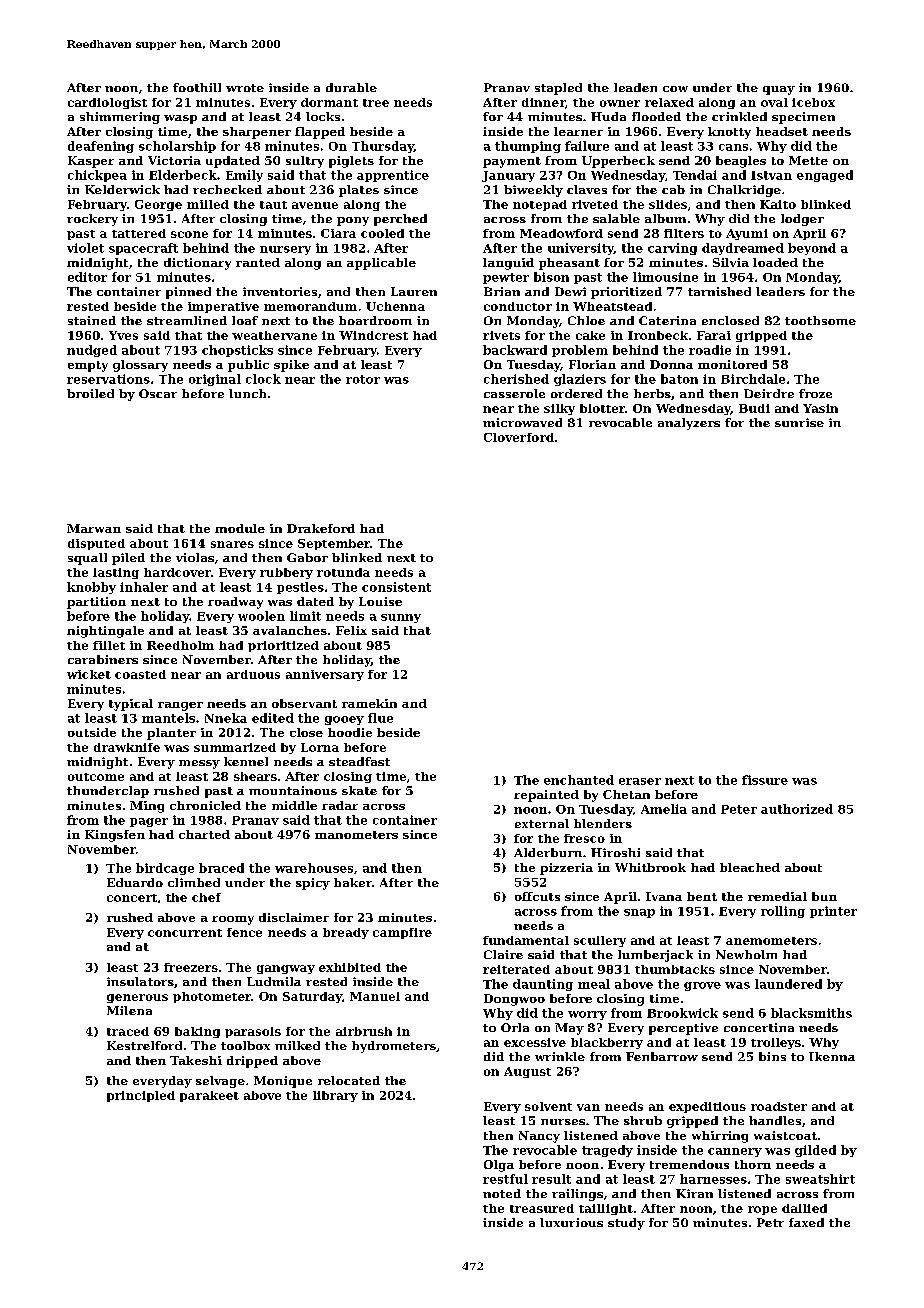 The image size is (924, 1308). Describe the element at coordinates (770, 1222) in the screenshot. I see `Petr` at that location.
